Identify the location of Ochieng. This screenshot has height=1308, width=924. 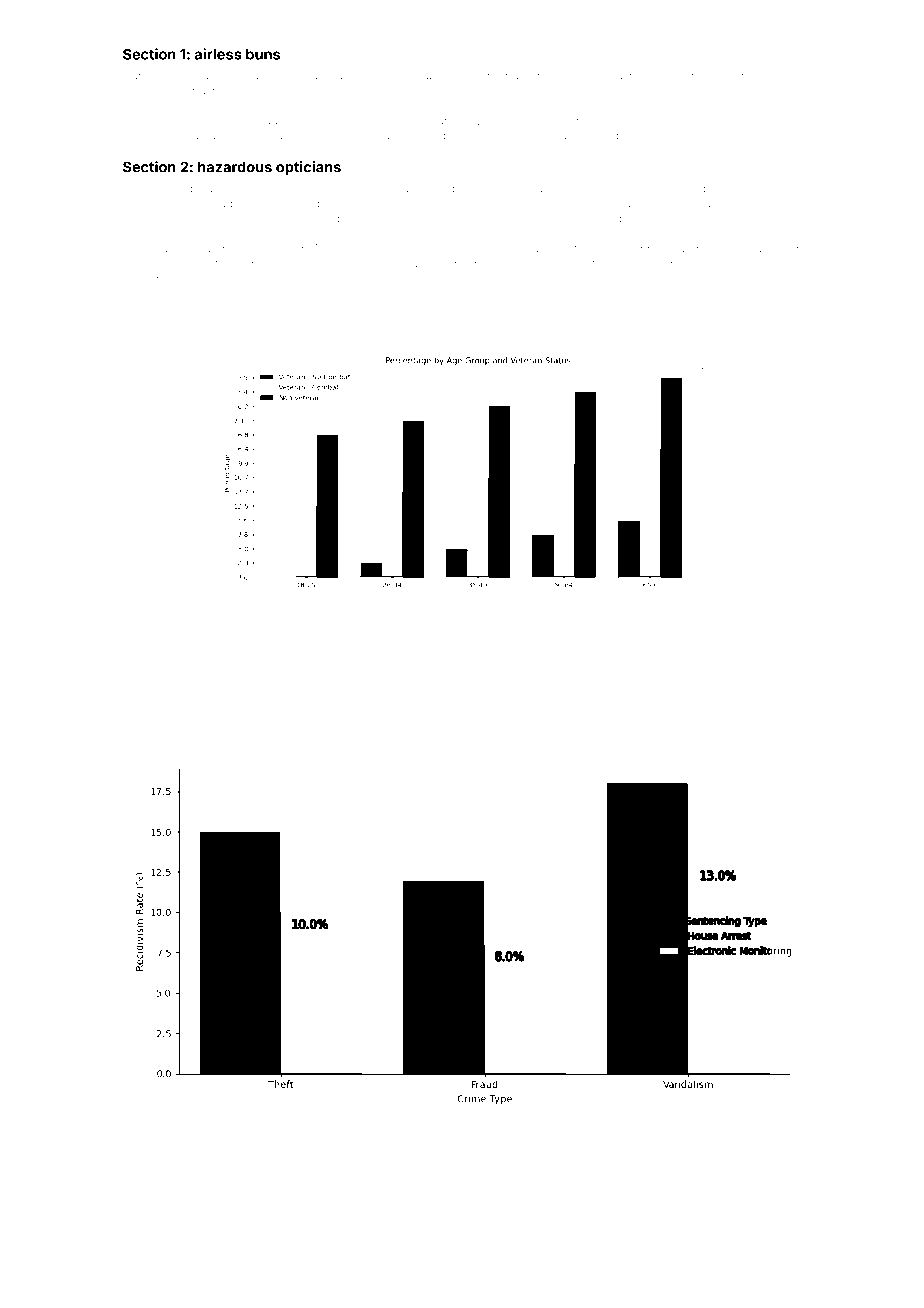
(716, 264).
